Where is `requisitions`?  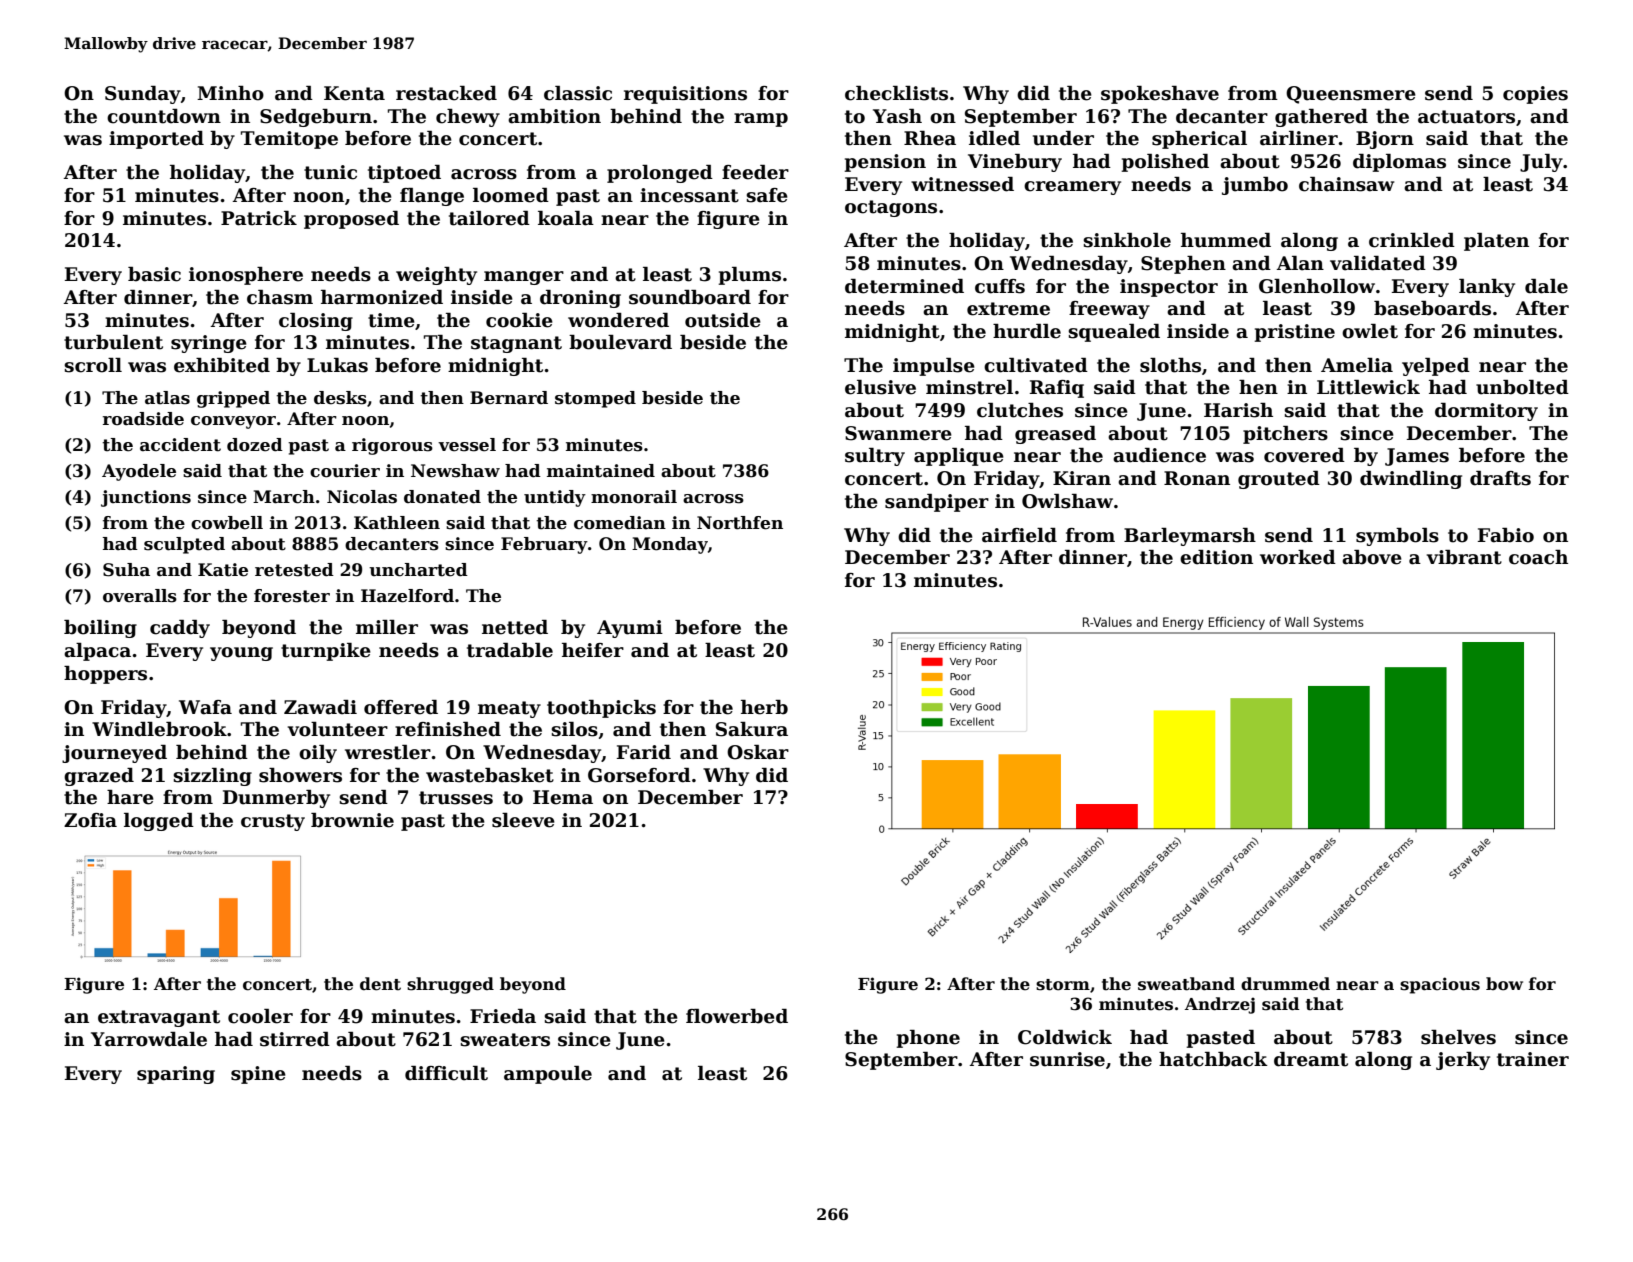 requisitions is located at coordinates (685, 95).
